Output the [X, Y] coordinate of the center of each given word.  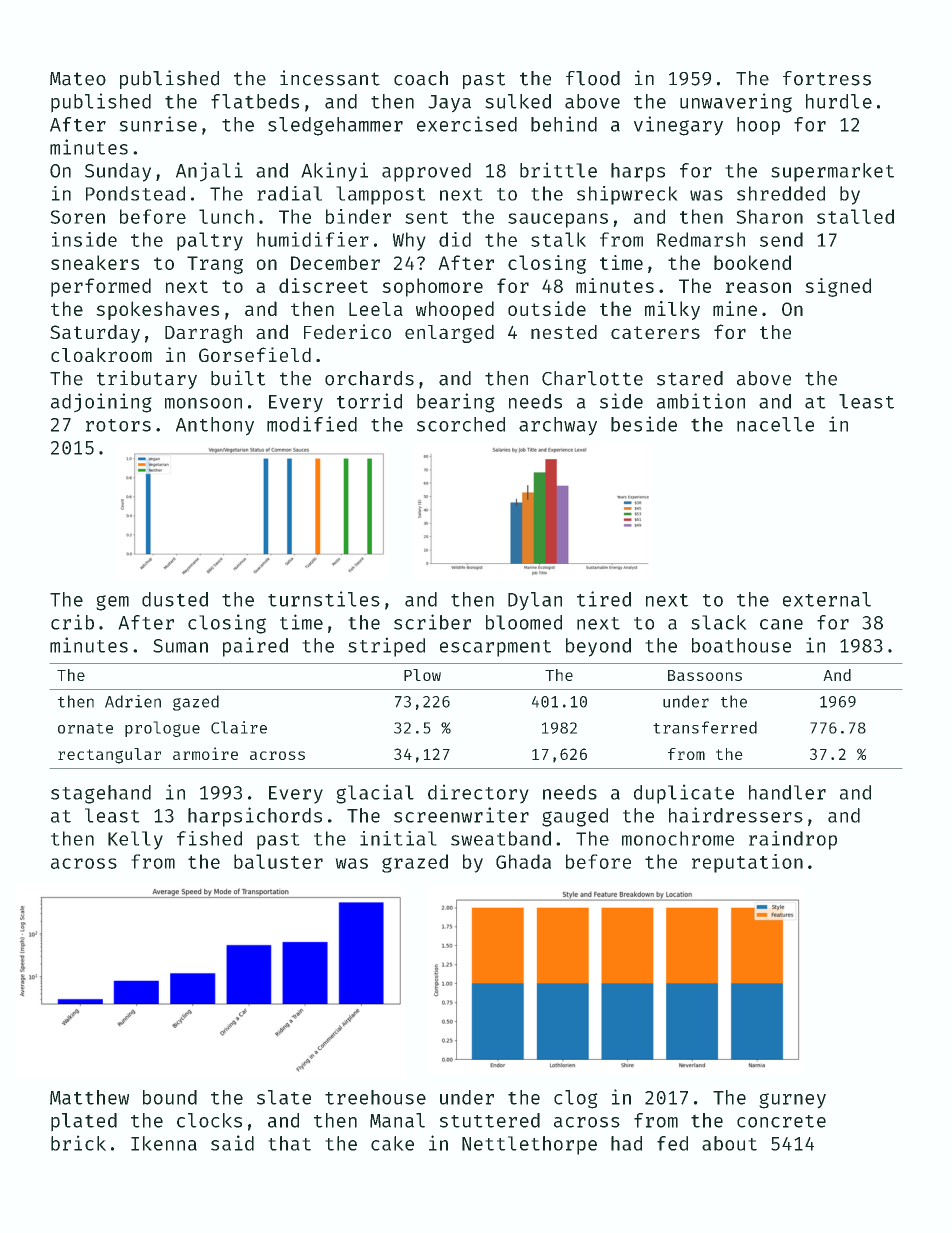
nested [564, 332]
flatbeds [255, 101]
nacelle [775, 424]
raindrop [793, 840]
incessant [330, 78]
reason [758, 287]
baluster [278, 861]
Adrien [133, 701]
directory [478, 794]
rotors [118, 425]
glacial [375, 794]
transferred [705, 727]
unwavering [736, 103]
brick [78, 1143]
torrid [369, 401]
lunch [226, 216]
